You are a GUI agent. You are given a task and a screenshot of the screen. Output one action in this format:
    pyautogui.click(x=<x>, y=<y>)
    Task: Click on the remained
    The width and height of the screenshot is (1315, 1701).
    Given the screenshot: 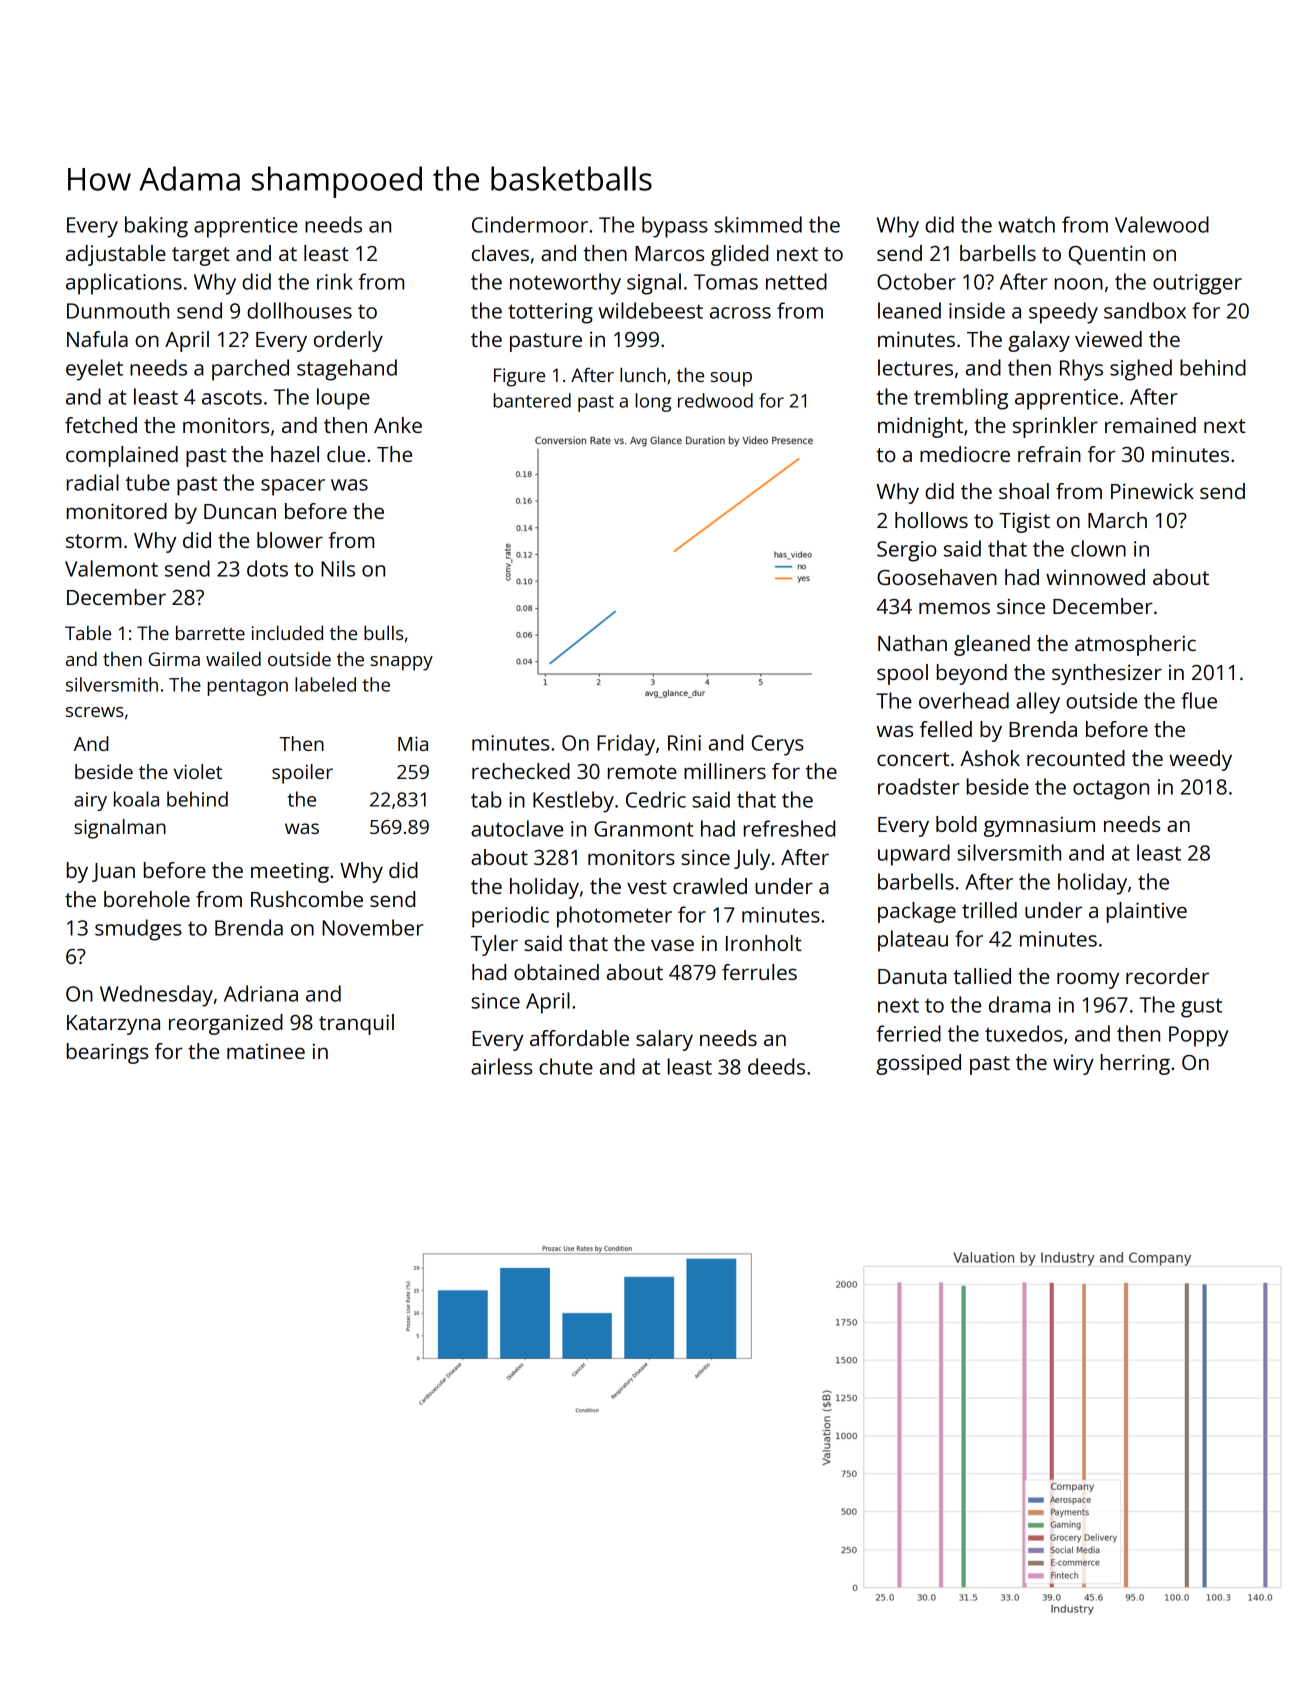 What is the action you would take?
    pyautogui.click(x=1150, y=425)
